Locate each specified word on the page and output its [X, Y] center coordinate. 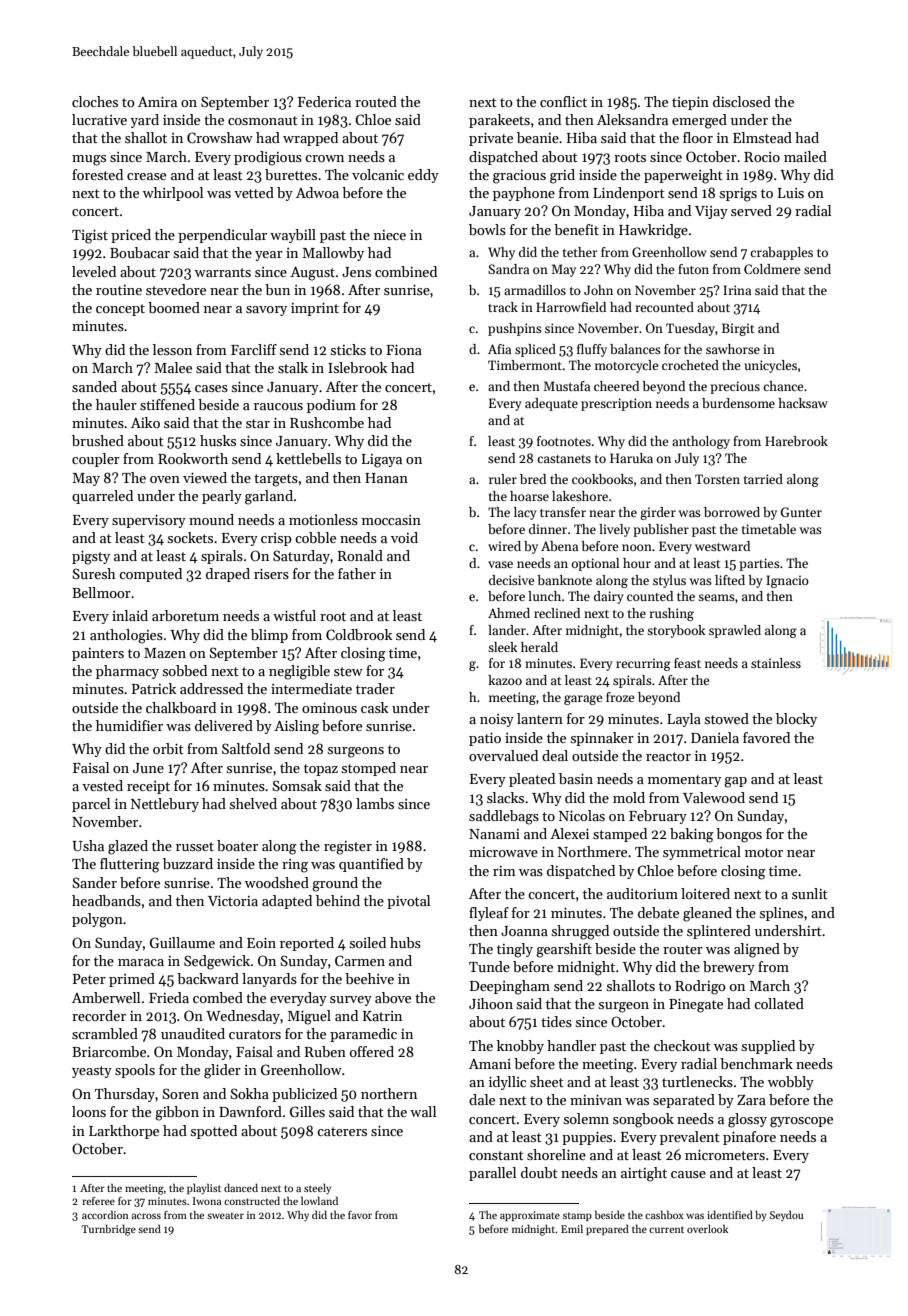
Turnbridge [109, 1230]
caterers [342, 1131]
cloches [95, 101]
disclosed [742, 101]
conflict [563, 101]
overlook [707, 1228]
